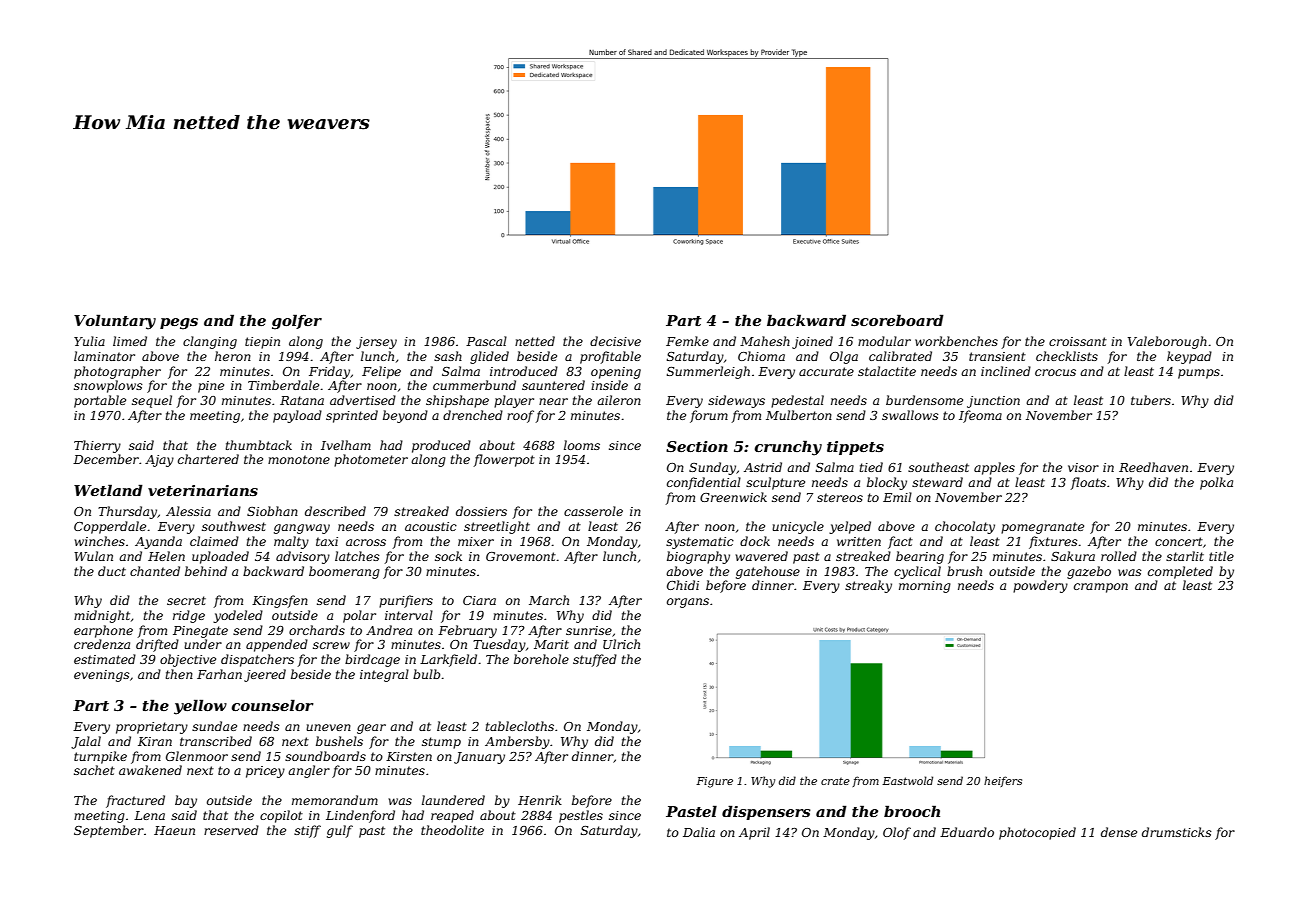 The width and height of the screenshot is (1308, 924). I want to click on Siobhan, so click(272, 511).
